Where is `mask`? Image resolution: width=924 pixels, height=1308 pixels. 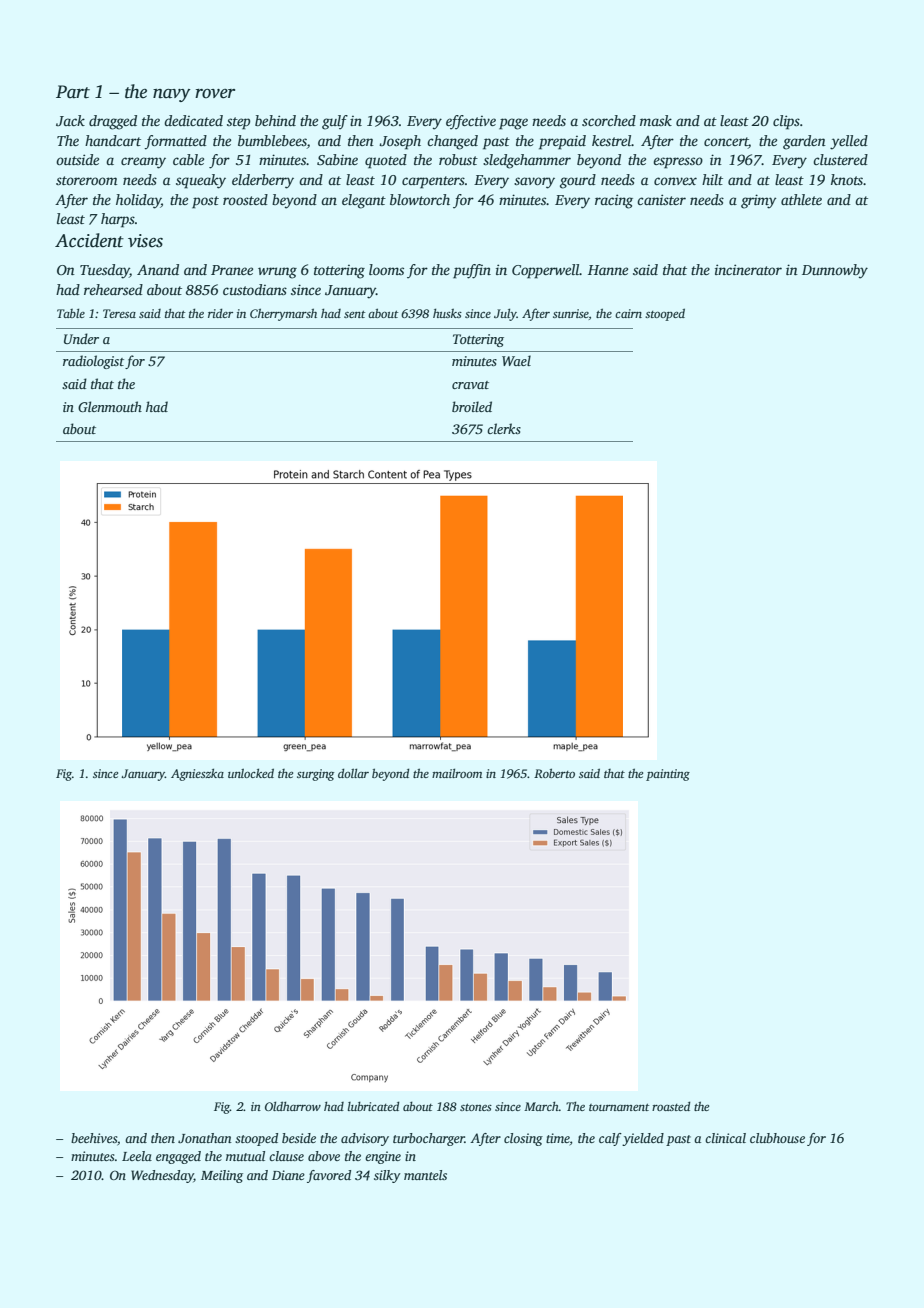 mask is located at coordinates (656, 120).
